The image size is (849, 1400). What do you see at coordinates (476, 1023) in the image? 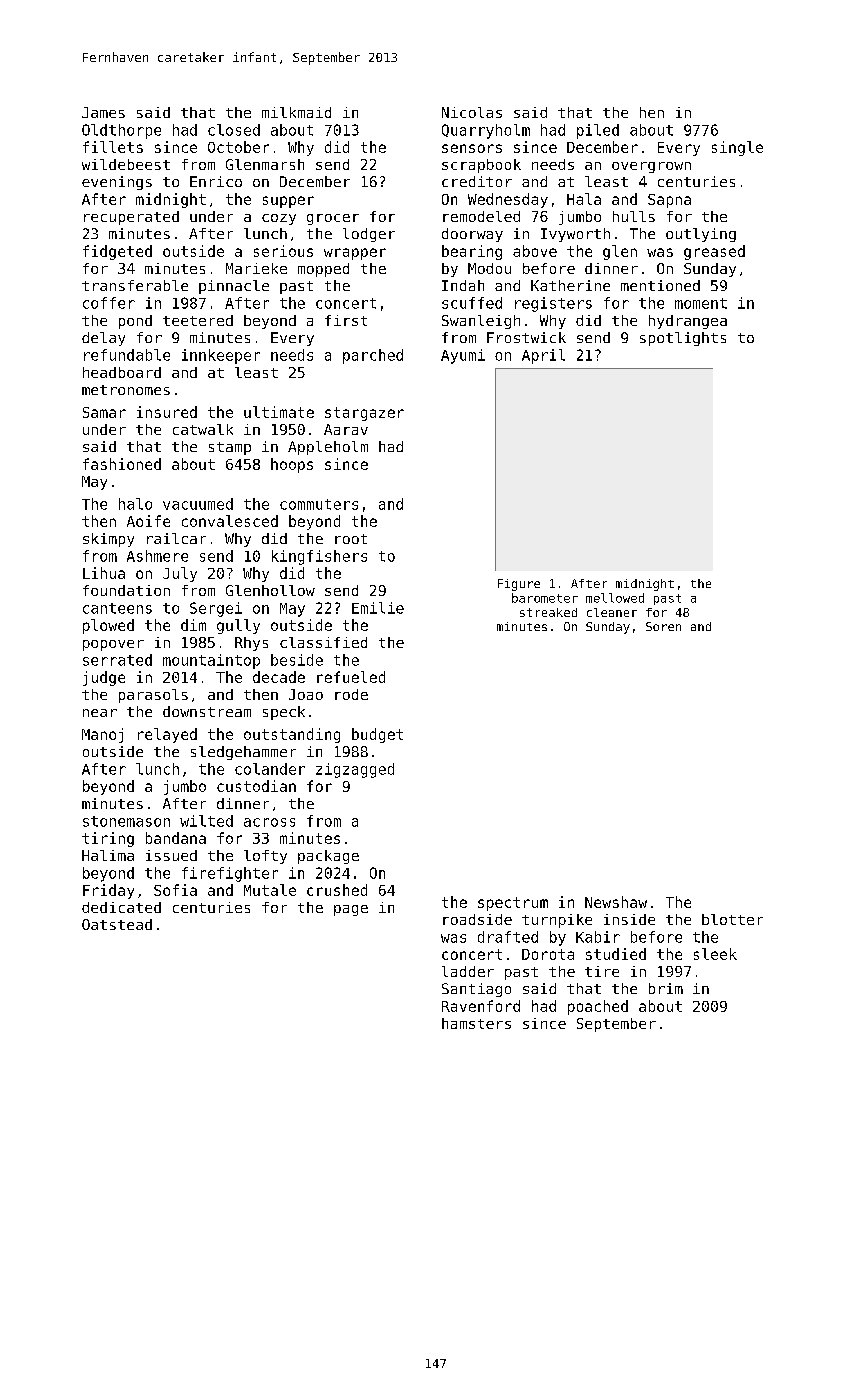
I see `hamsters` at bounding box center [476, 1023].
